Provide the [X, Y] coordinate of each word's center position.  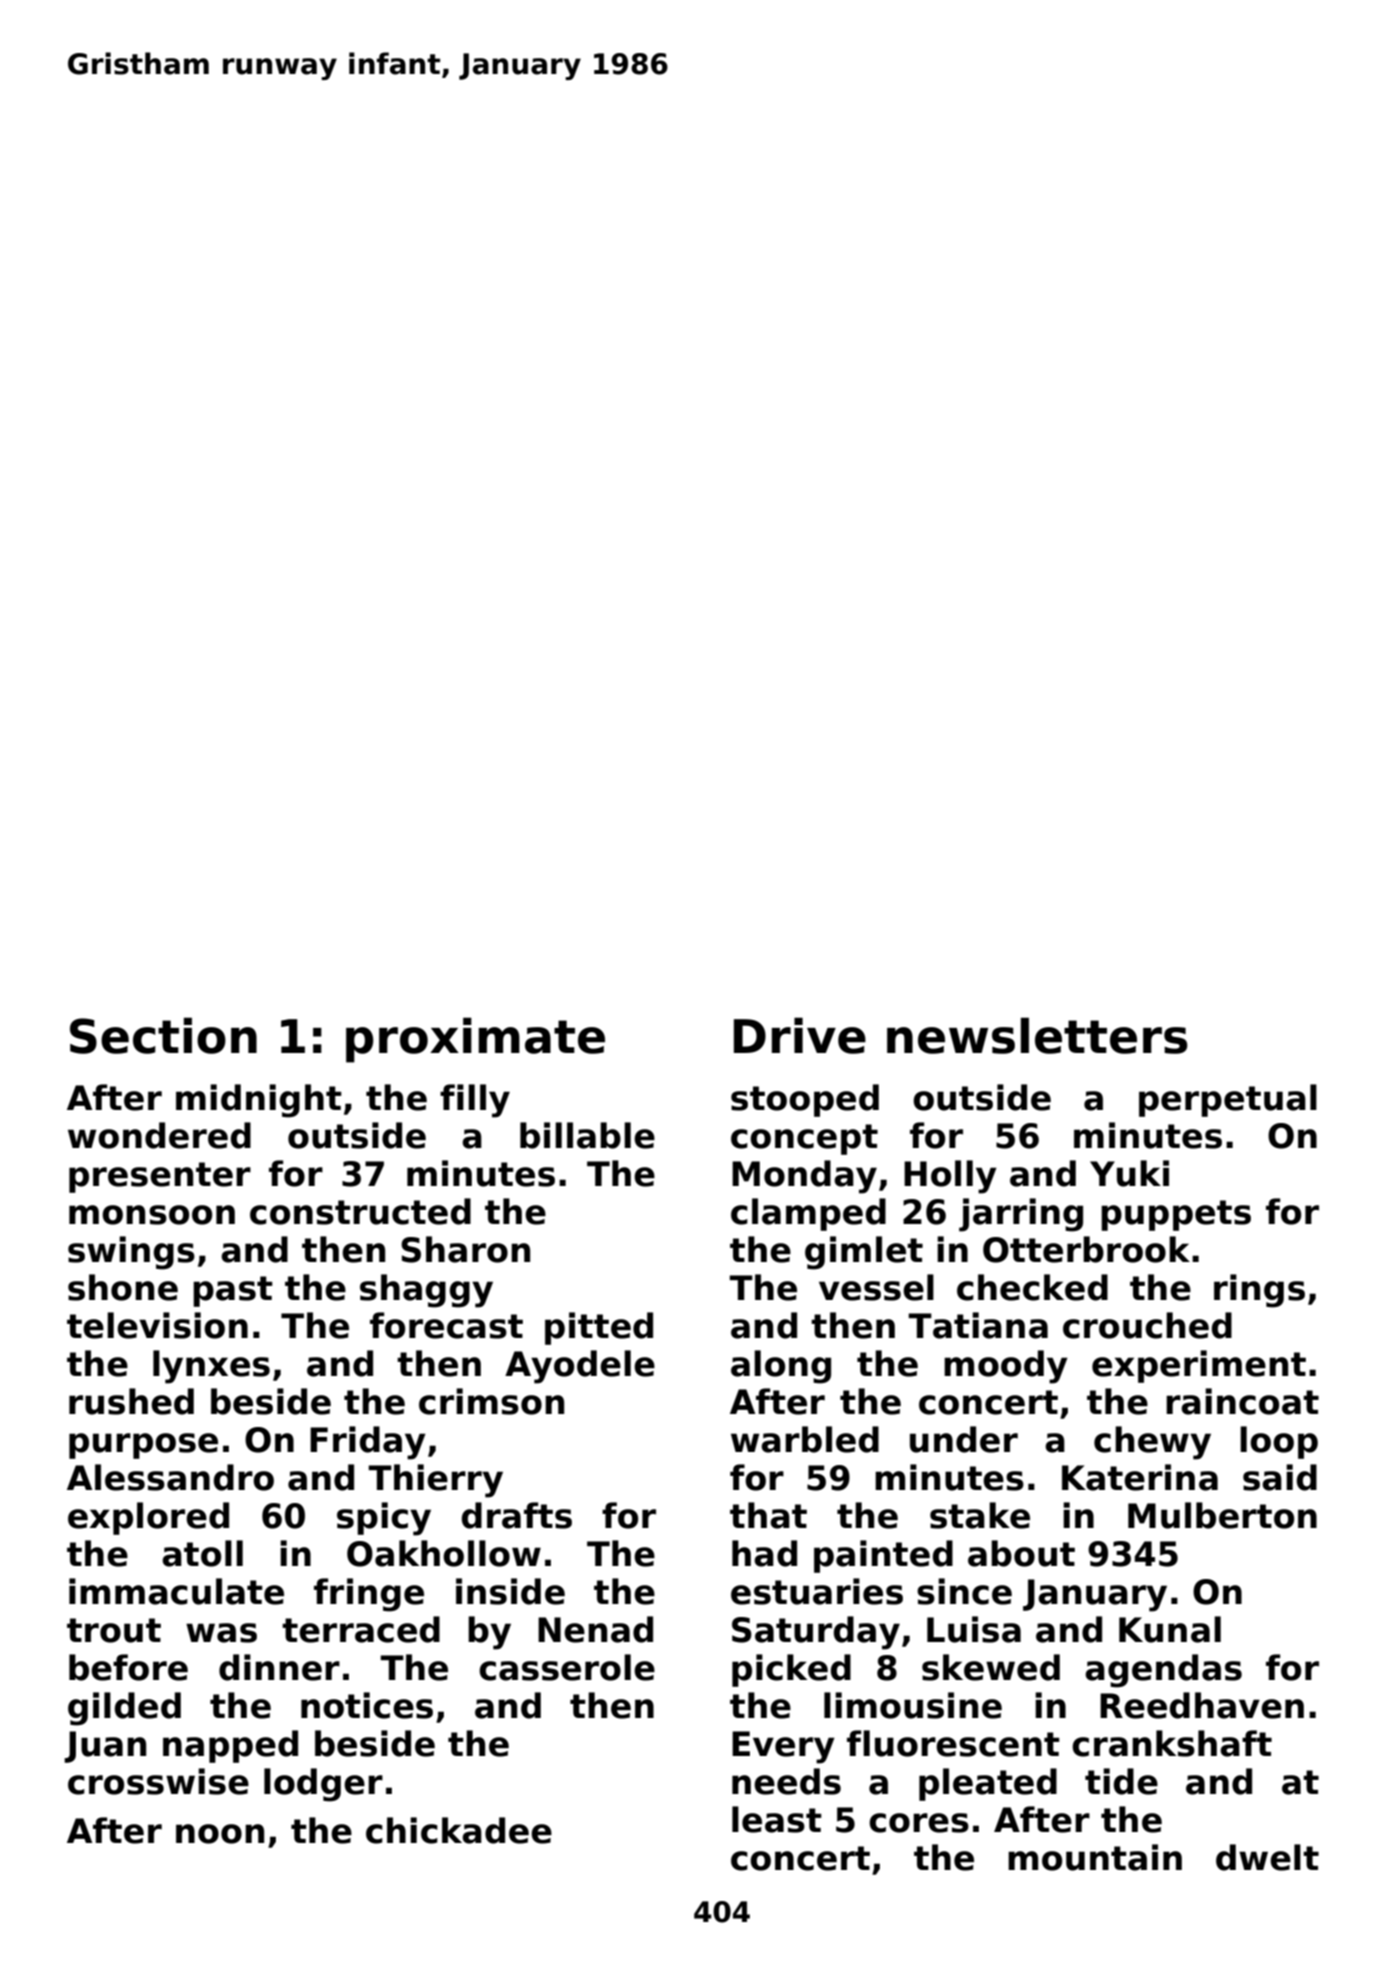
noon [220, 1834]
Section [163, 1035]
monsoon [152, 1215]
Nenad [595, 1629]
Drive [800, 1035]
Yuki [1129, 1173]
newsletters [1037, 1035]
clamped [808, 1214]
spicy [384, 1519]
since [964, 1591]
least [777, 1819]
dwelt [1267, 1857]
